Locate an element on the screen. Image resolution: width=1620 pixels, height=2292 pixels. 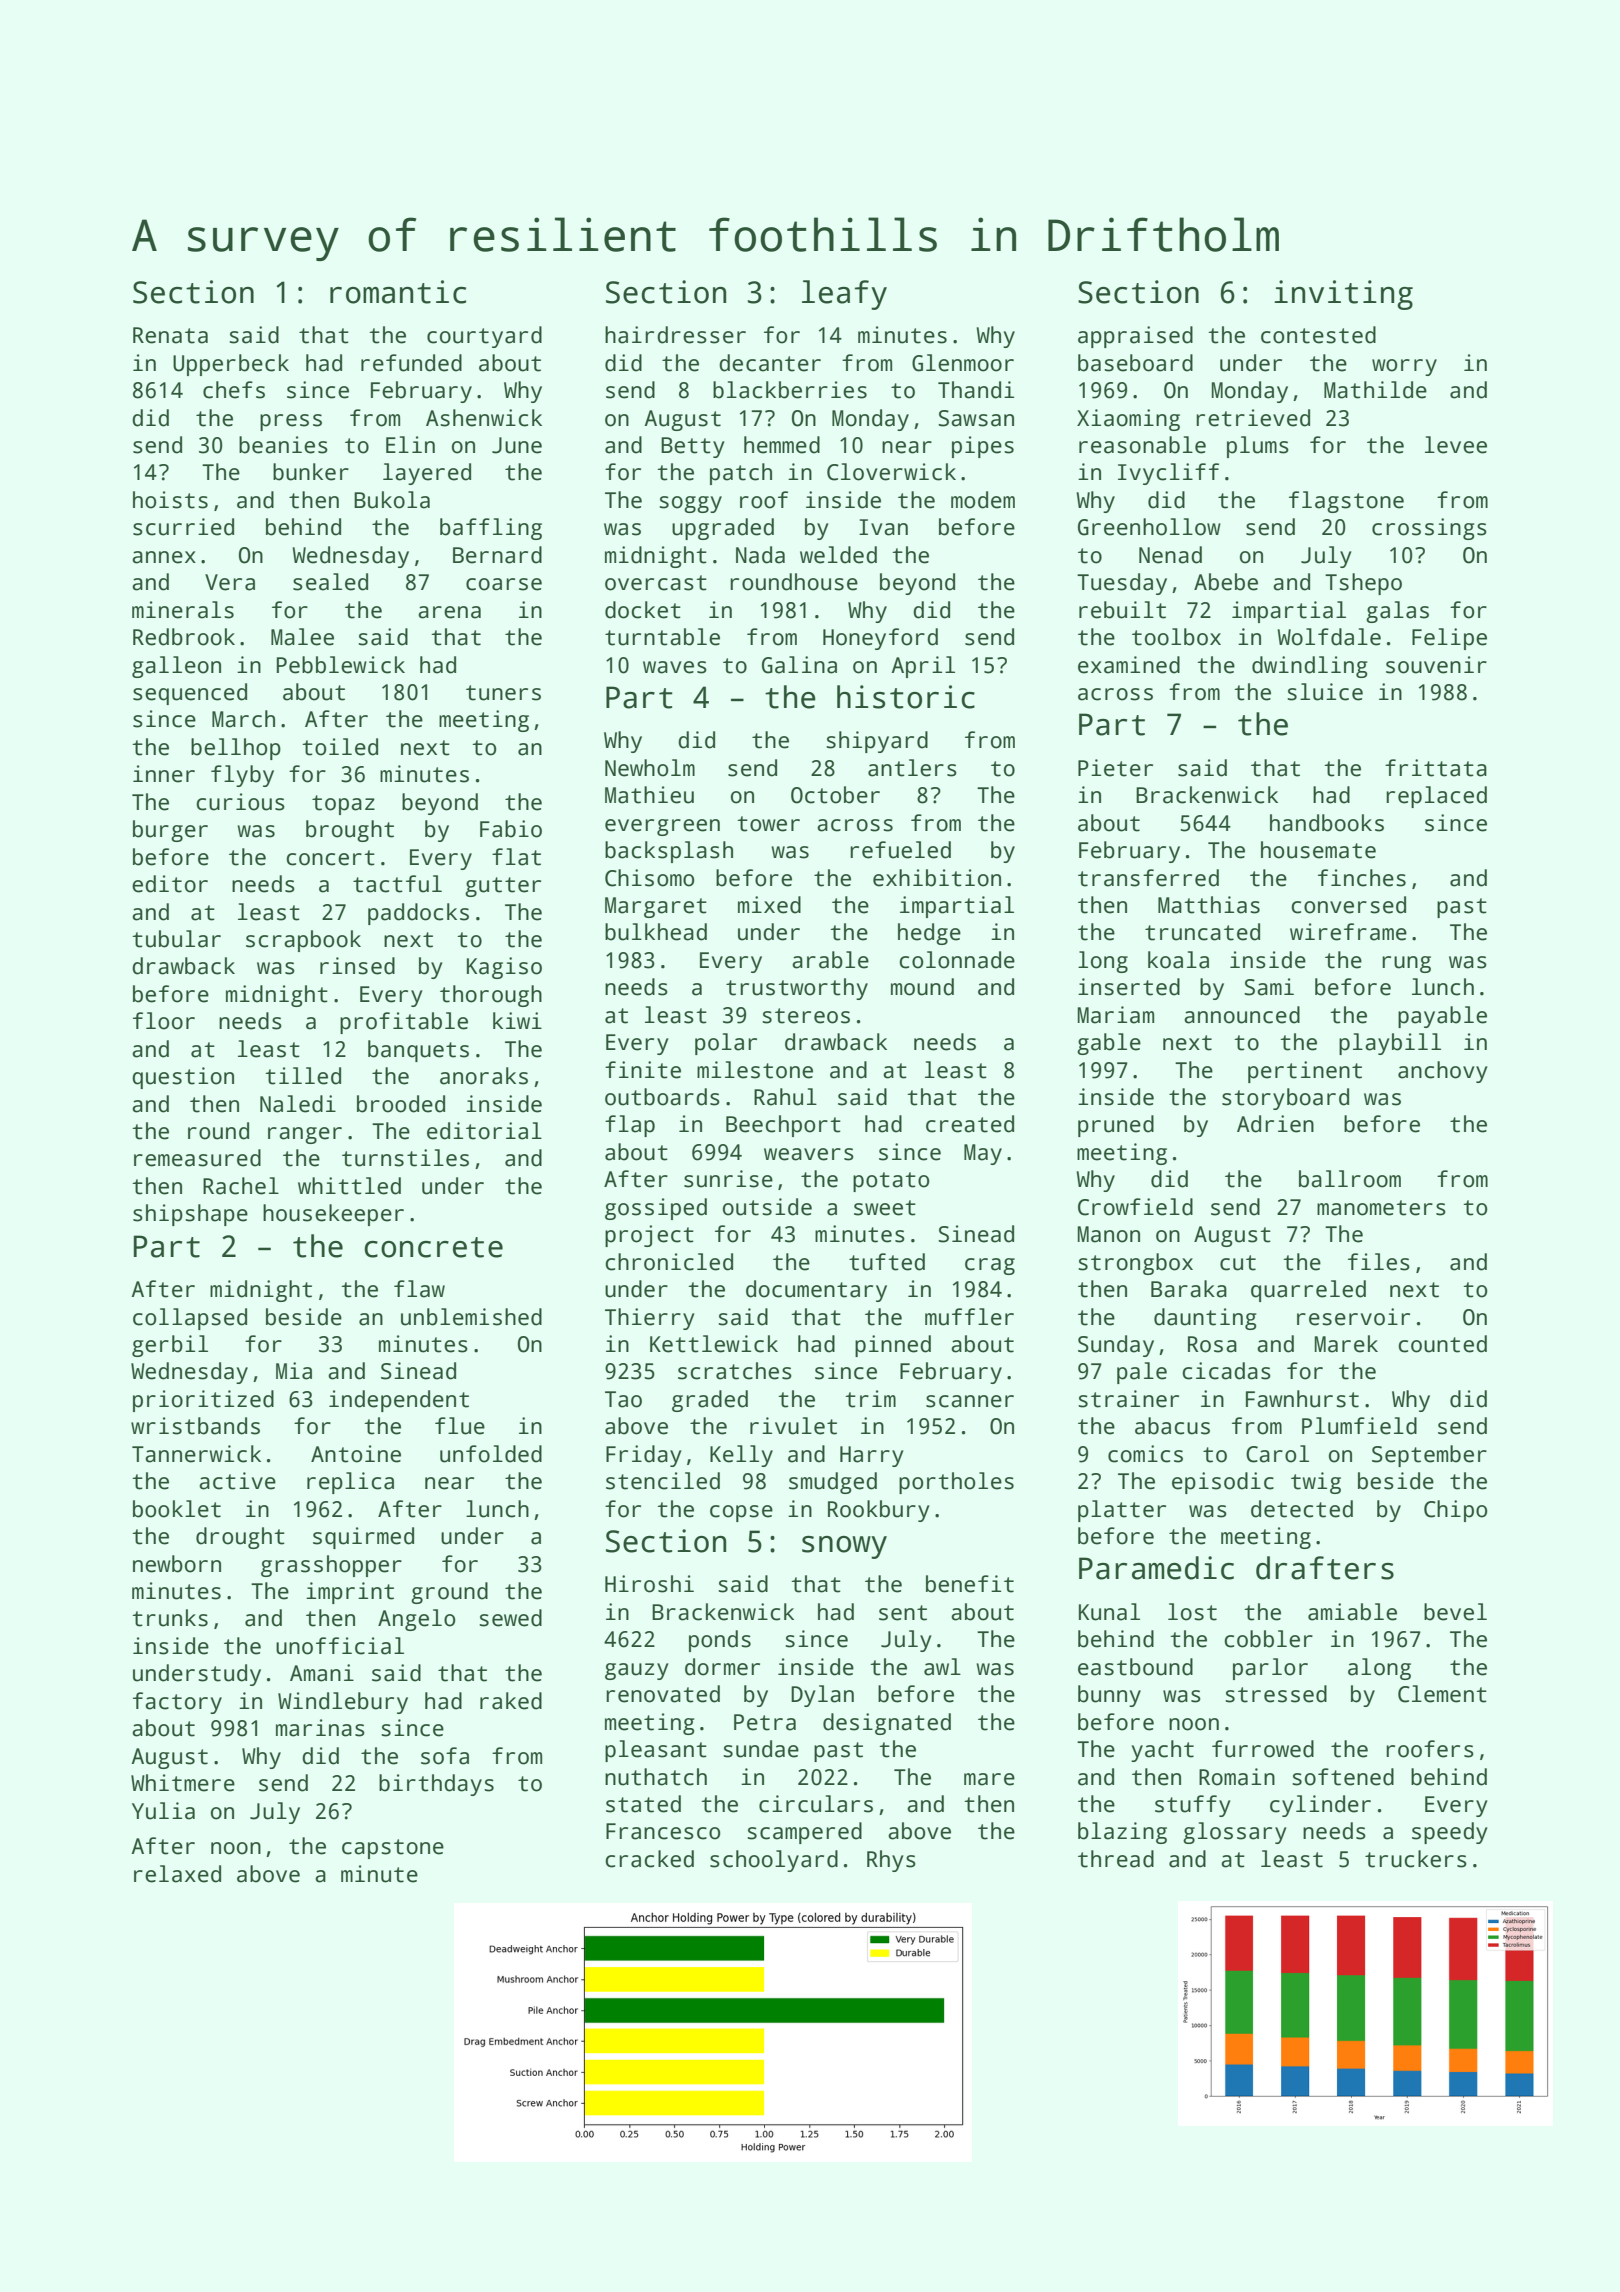
inserted is located at coordinates (1129, 987).
